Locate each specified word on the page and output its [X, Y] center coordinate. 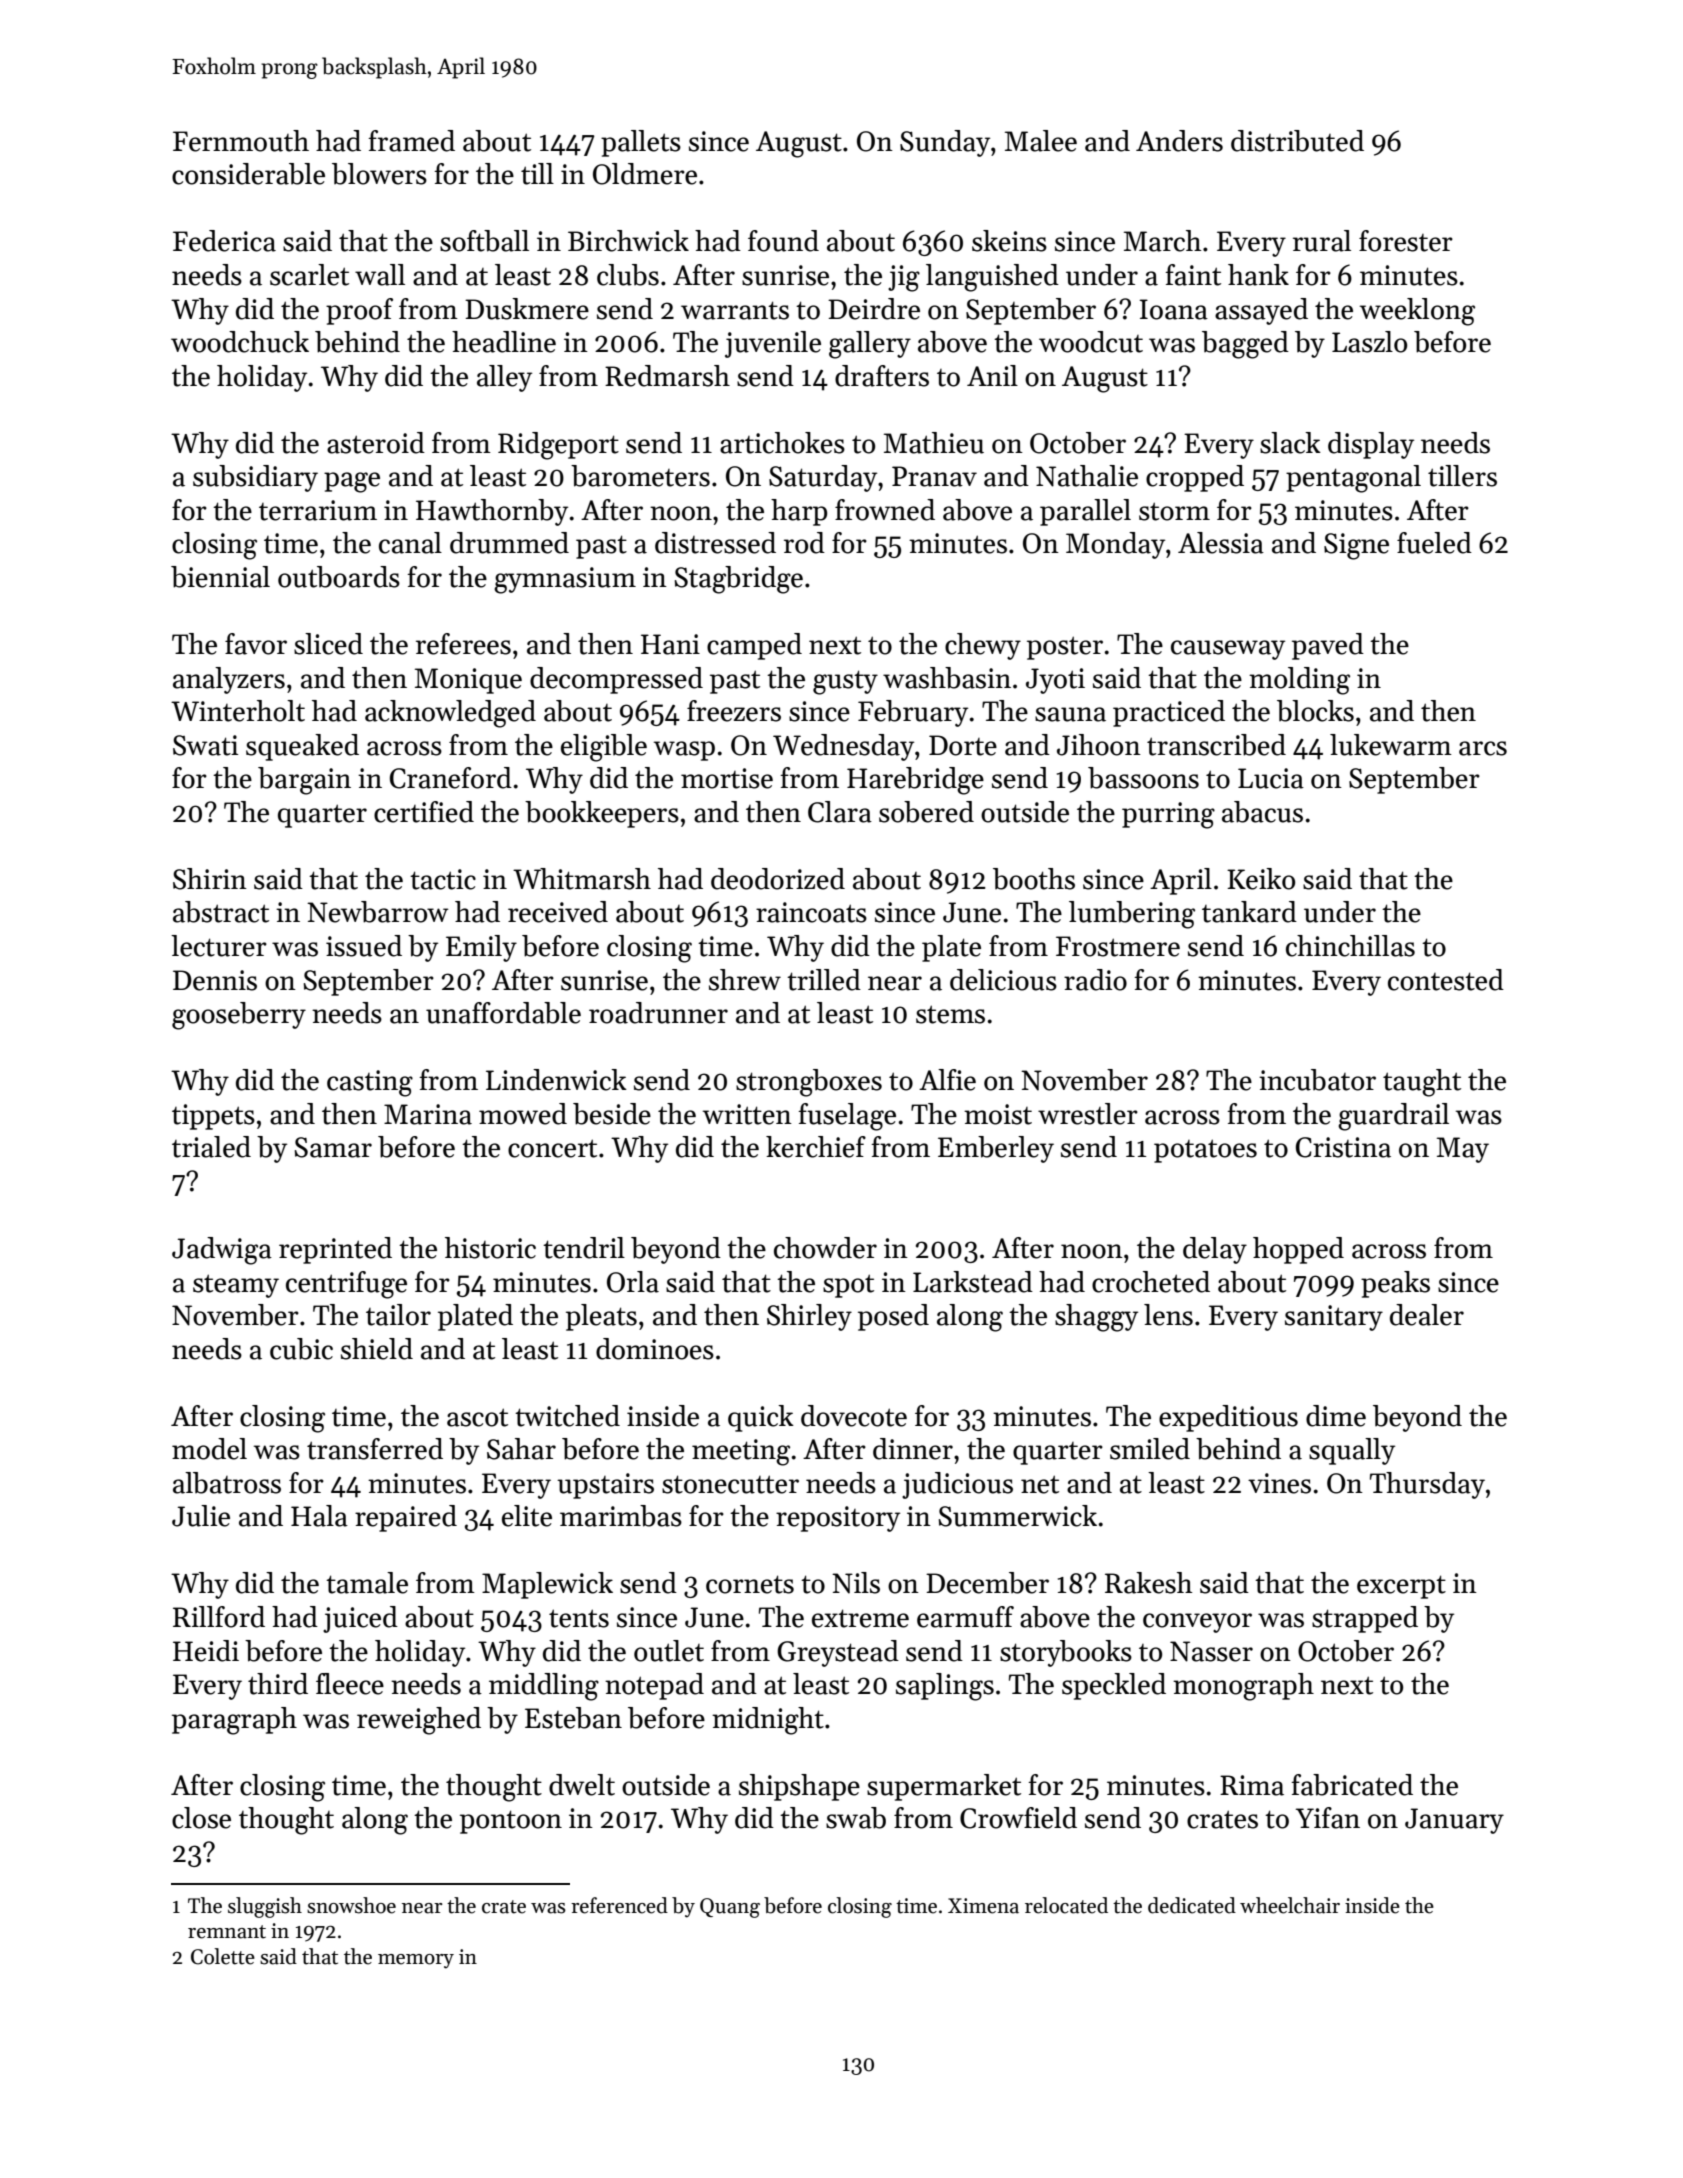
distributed [1297, 141]
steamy [236, 1286]
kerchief [816, 1147]
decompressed [616, 680]
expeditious [1228, 1418]
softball [484, 241]
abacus [1262, 812]
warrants [735, 310]
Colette [223, 1956]
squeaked [302, 747]
